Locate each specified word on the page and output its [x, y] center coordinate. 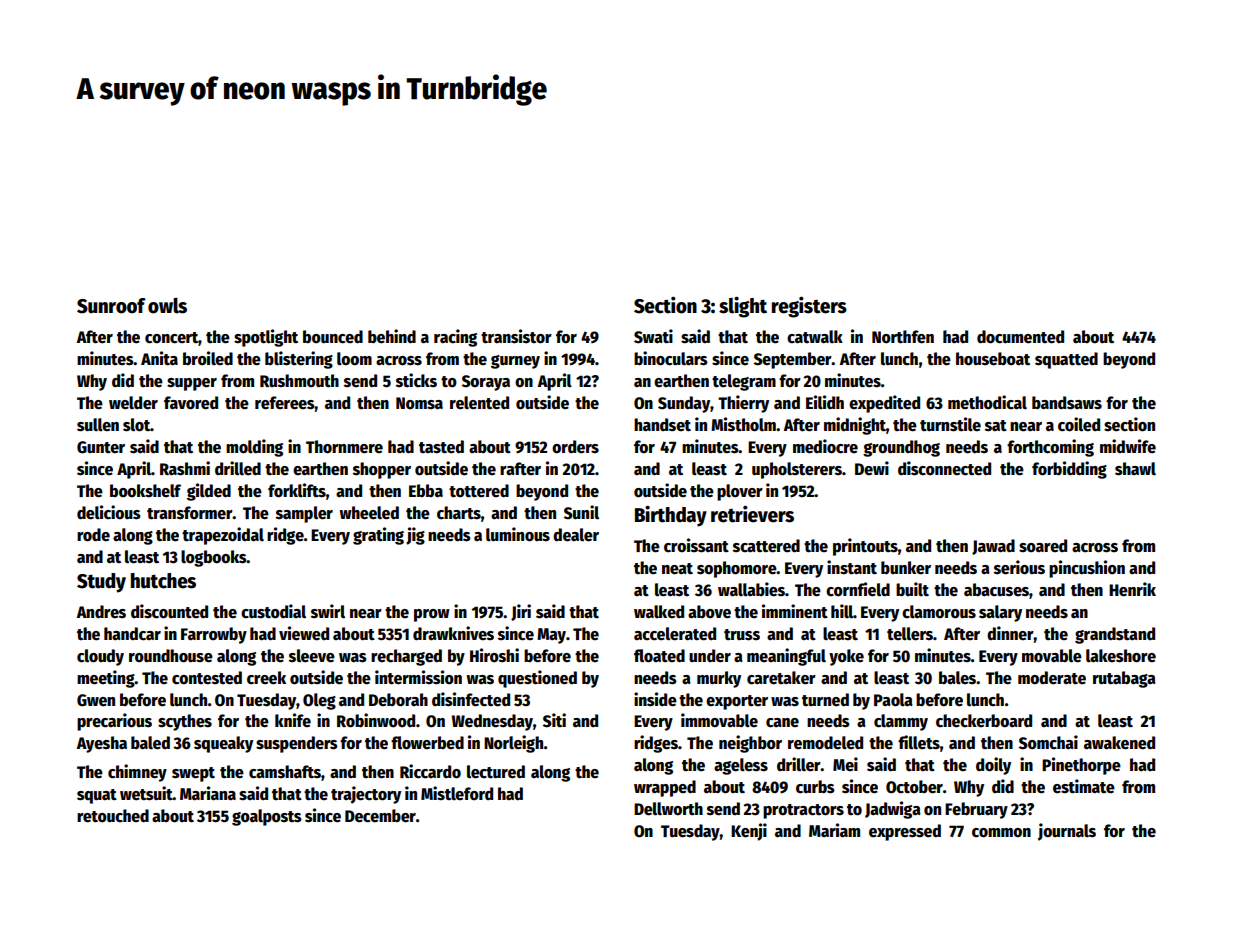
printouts [865, 547]
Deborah [398, 700]
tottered [479, 491]
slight [743, 307]
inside [655, 699]
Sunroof [111, 306]
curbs [815, 787]
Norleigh [514, 744]
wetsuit [146, 793]
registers [809, 307]
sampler [304, 514]
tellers [910, 634]
